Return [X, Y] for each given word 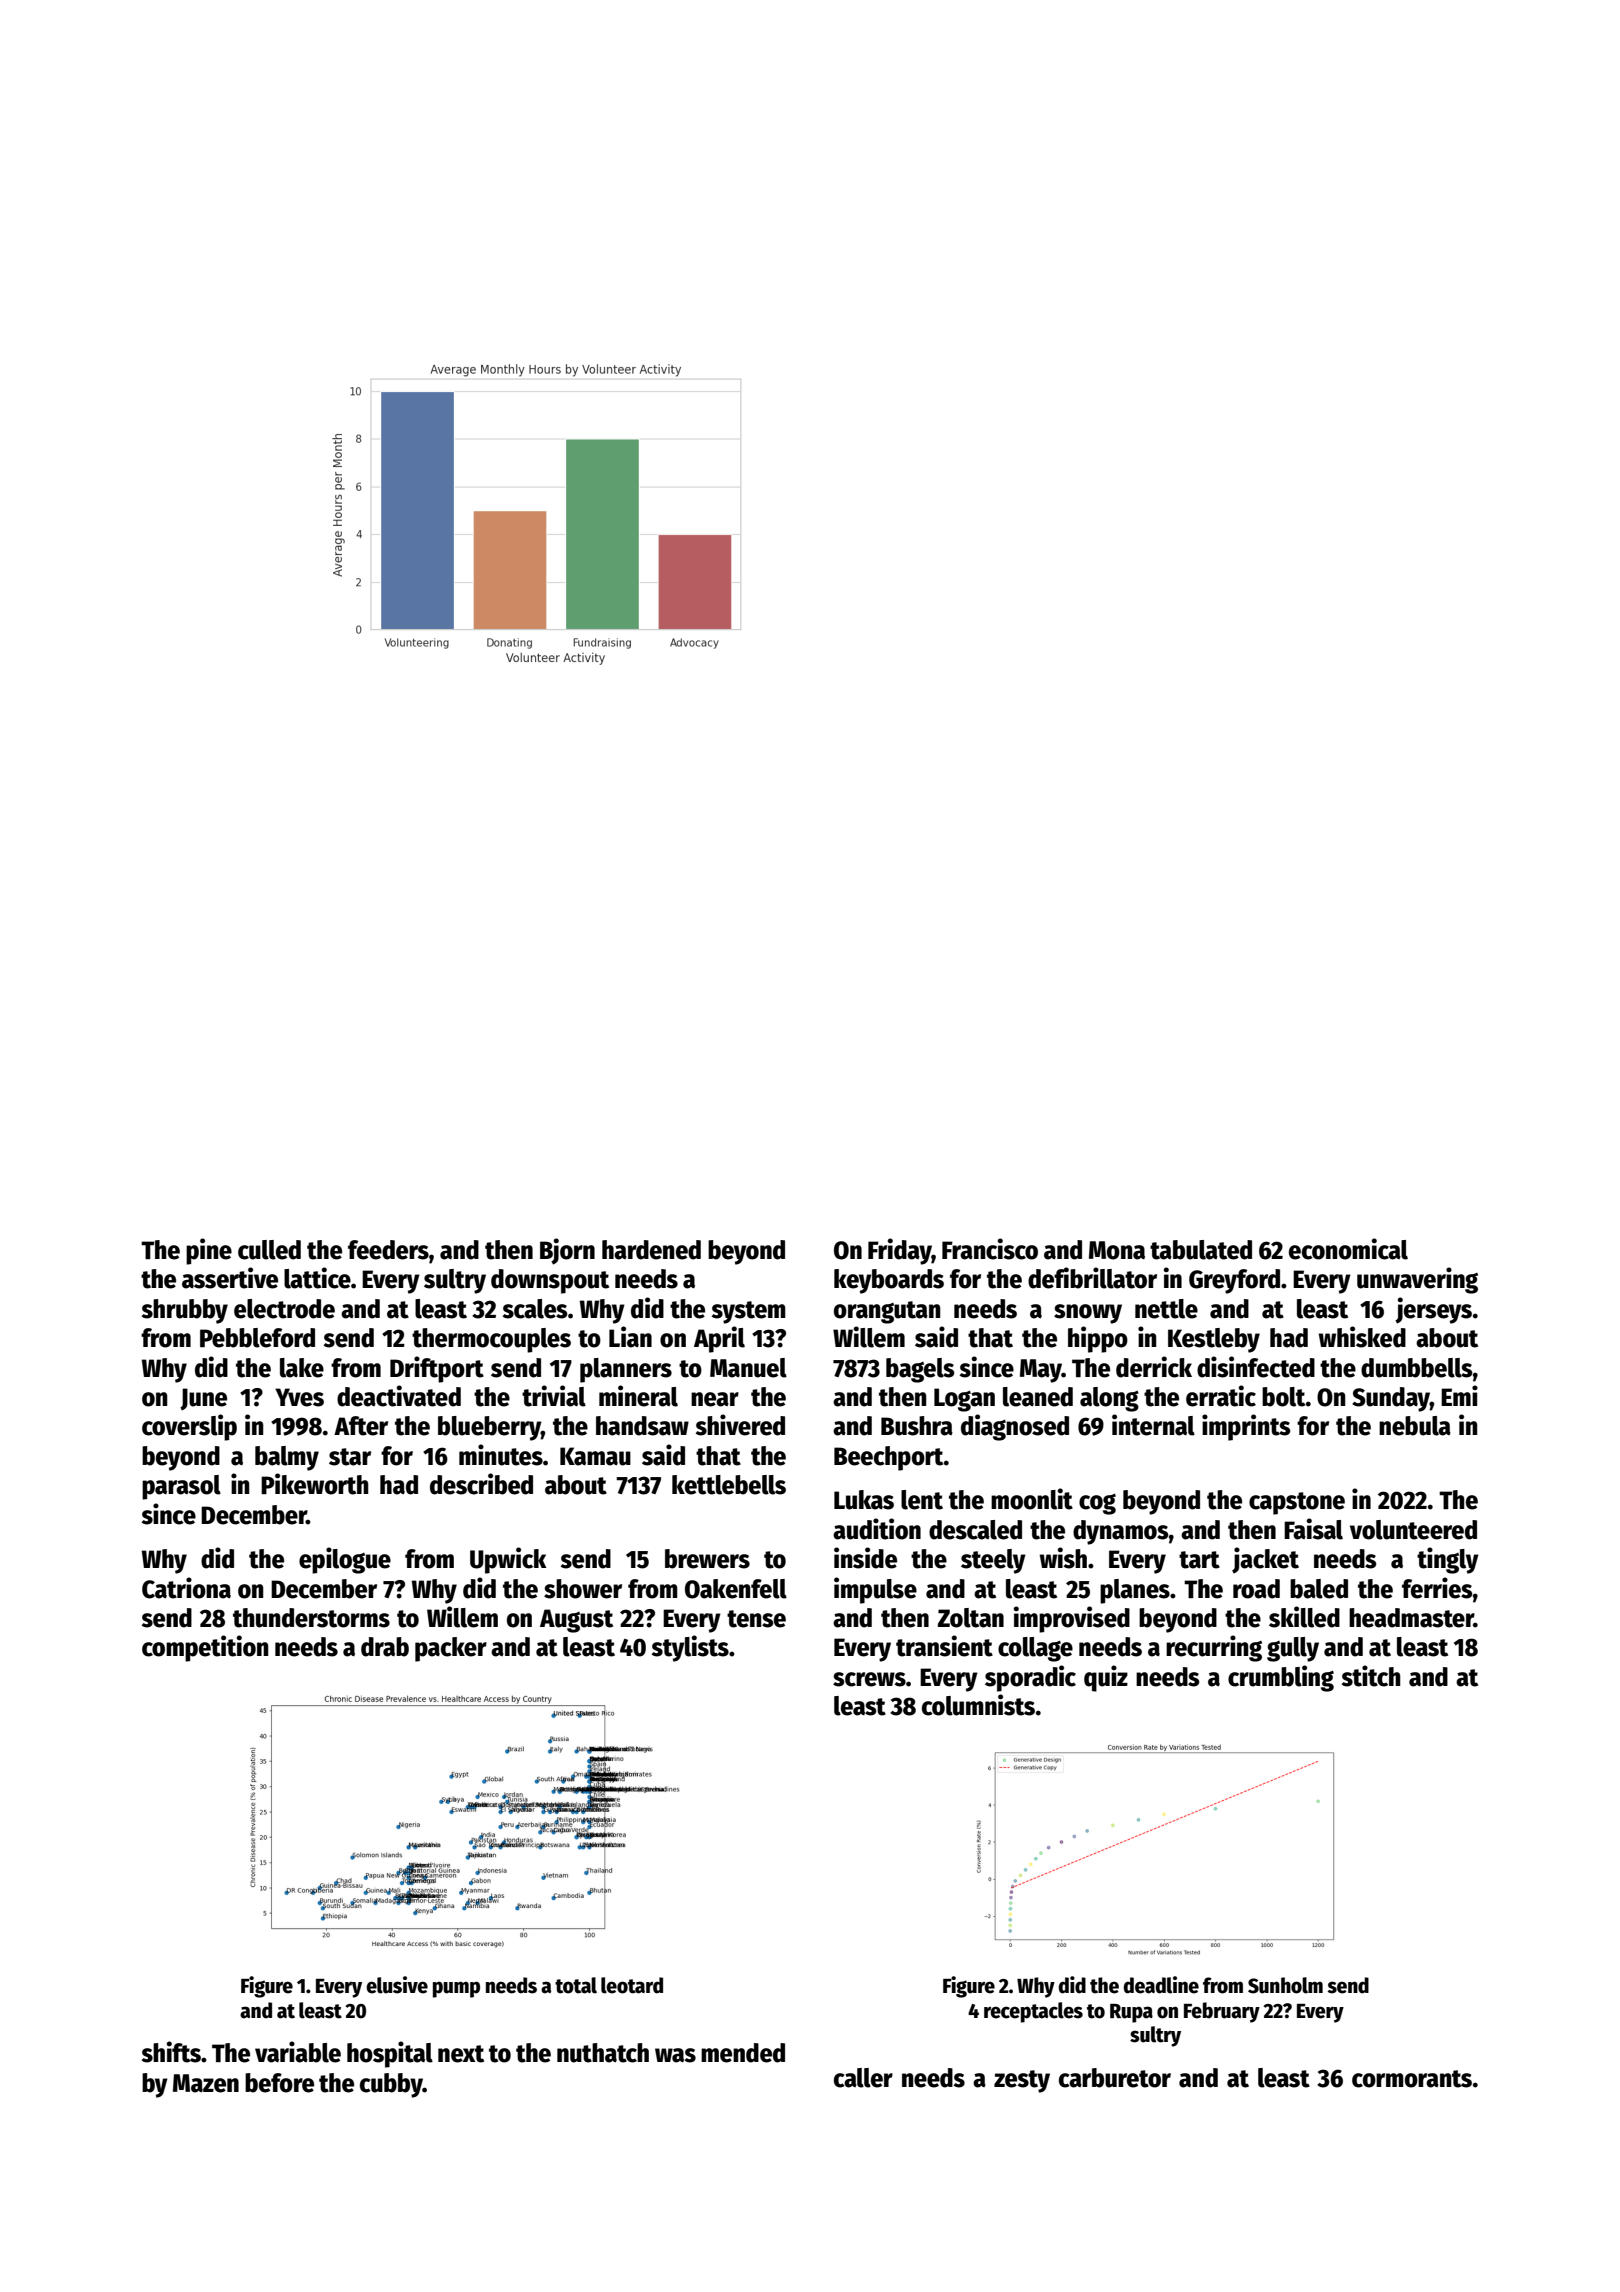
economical [1348, 1249]
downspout [550, 1281]
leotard [632, 1985]
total [576, 1985]
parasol [181, 1487]
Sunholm [1285, 1985]
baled [1319, 1589]
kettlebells [729, 1485]
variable [298, 2052]
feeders [388, 1250]
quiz [1106, 1678]
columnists [978, 1705]
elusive [397, 1985]
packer [451, 1649]
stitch [1371, 1676]
